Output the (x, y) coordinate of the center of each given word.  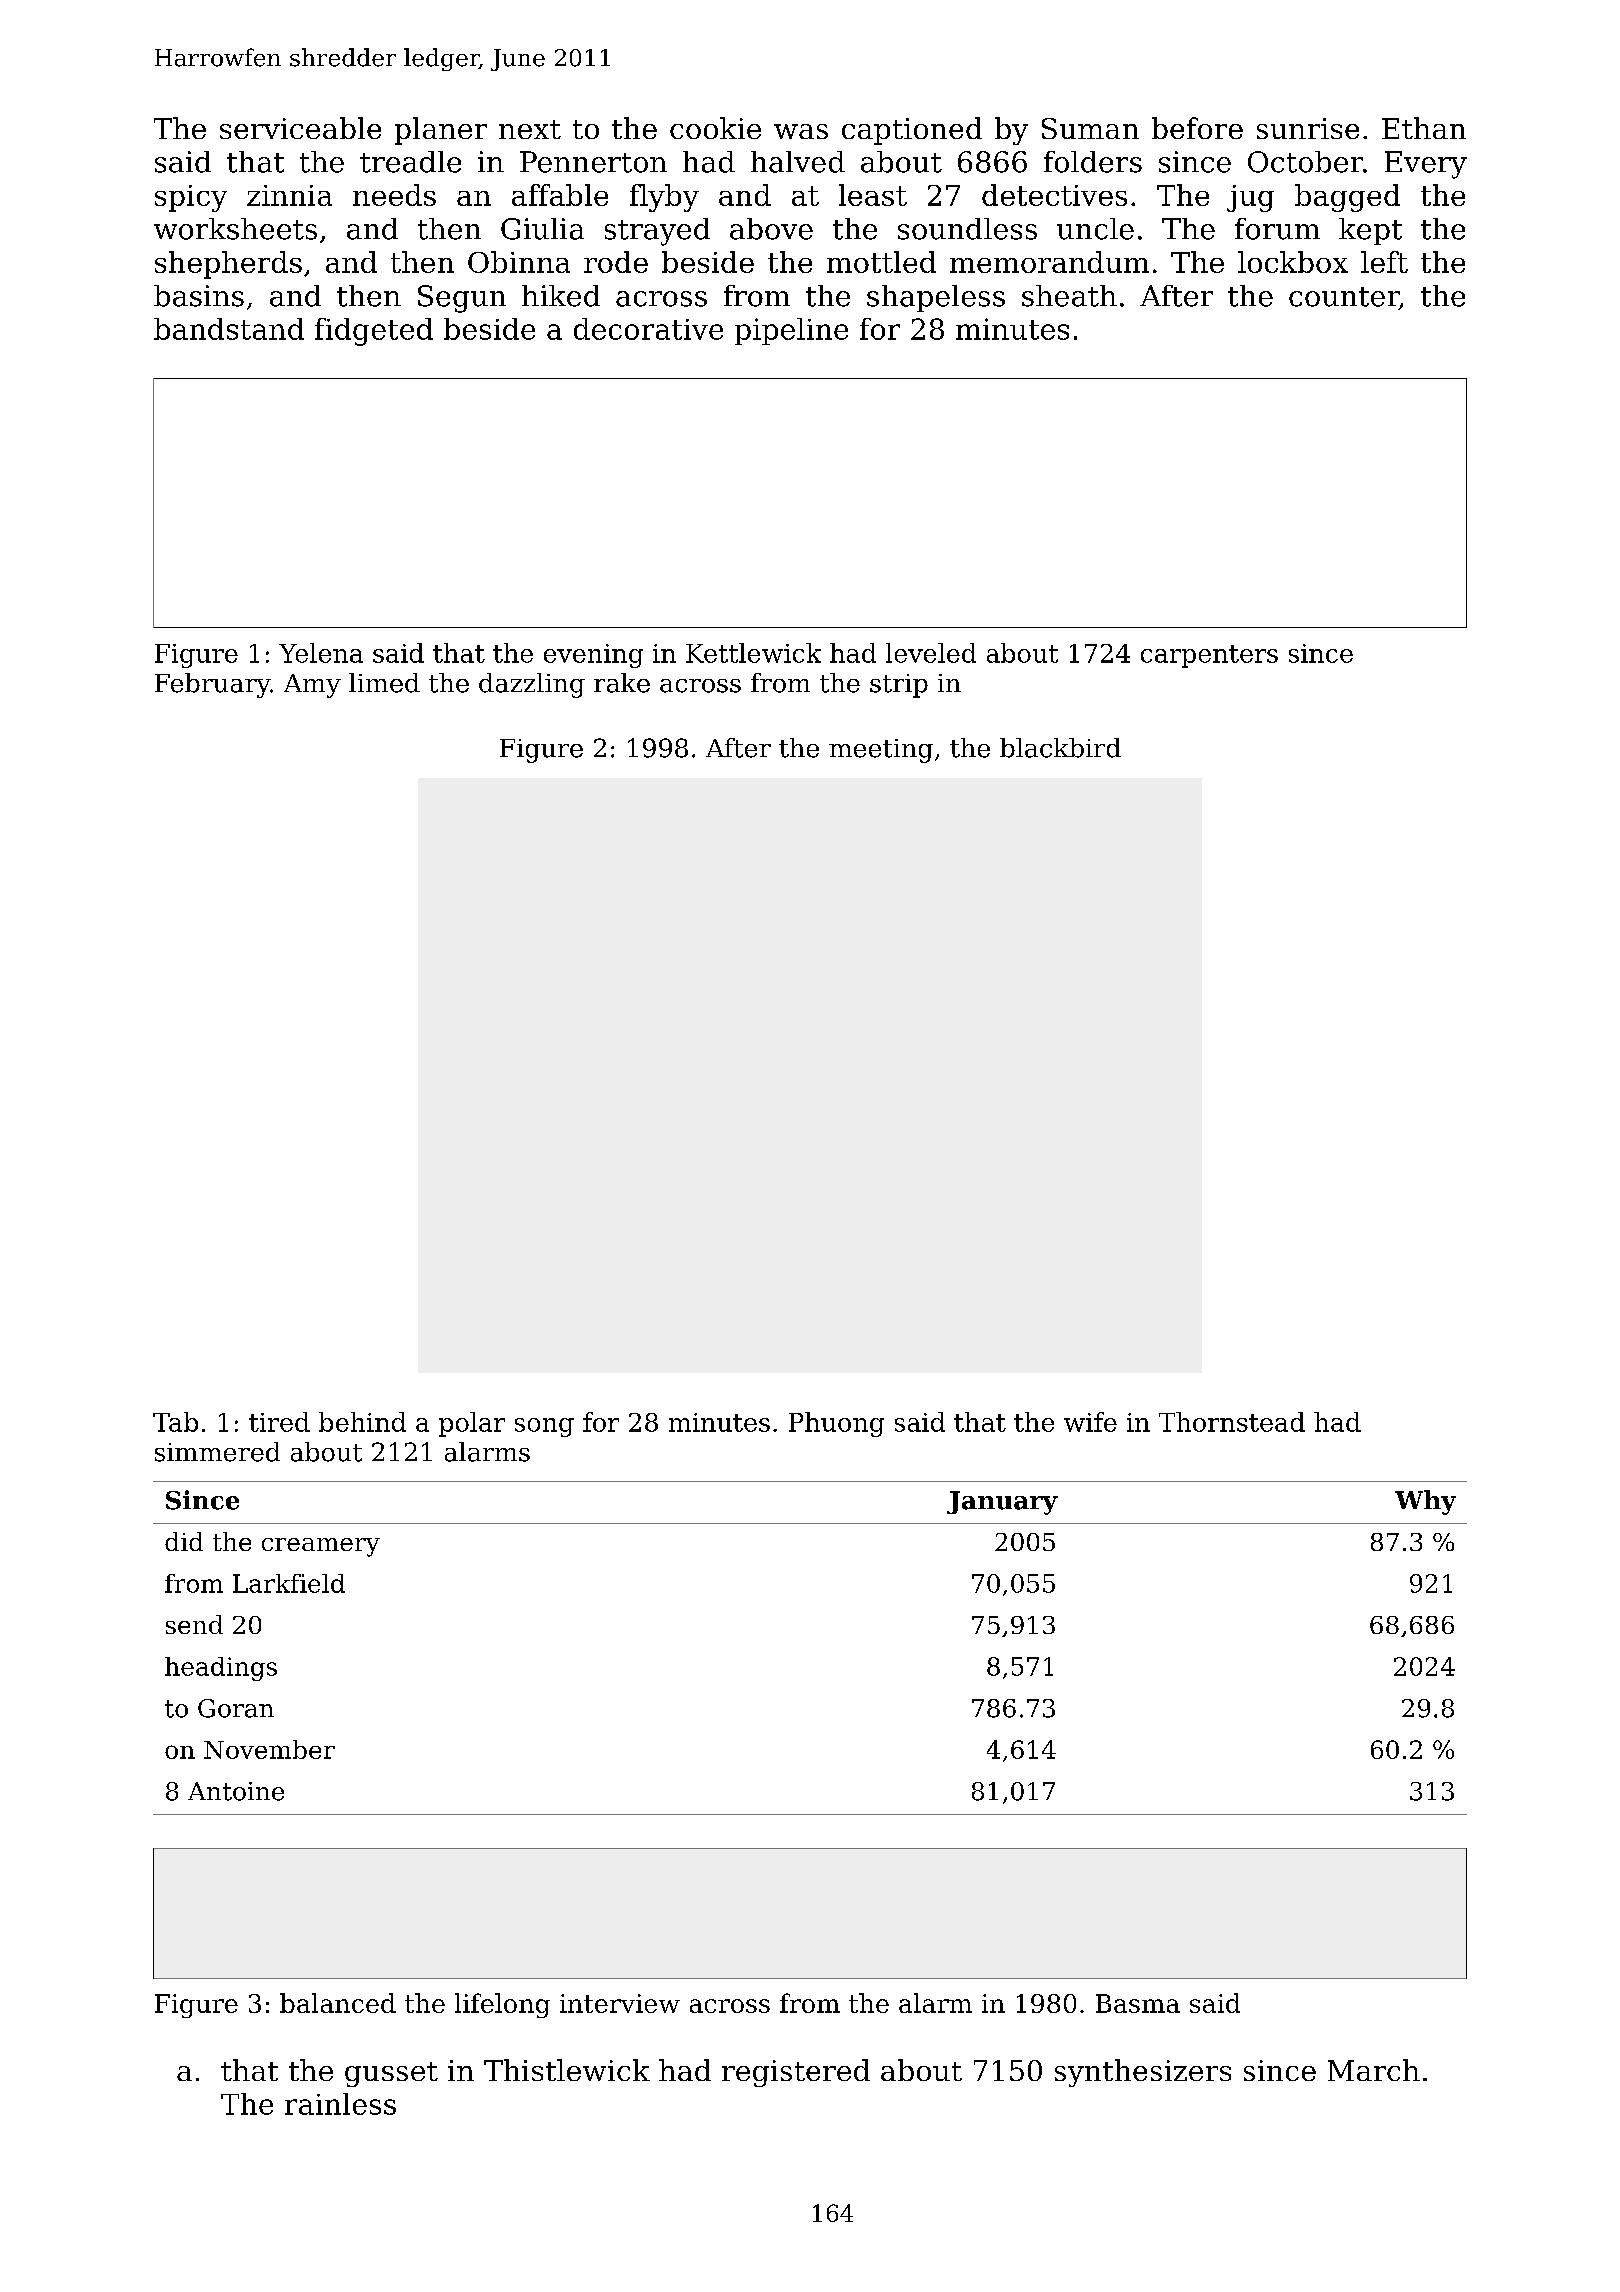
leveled (931, 653)
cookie (715, 128)
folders (1093, 162)
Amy (312, 686)
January (1002, 1503)
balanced (338, 2003)
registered (796, 2073)
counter (1344, 297)
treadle (410, 162)
